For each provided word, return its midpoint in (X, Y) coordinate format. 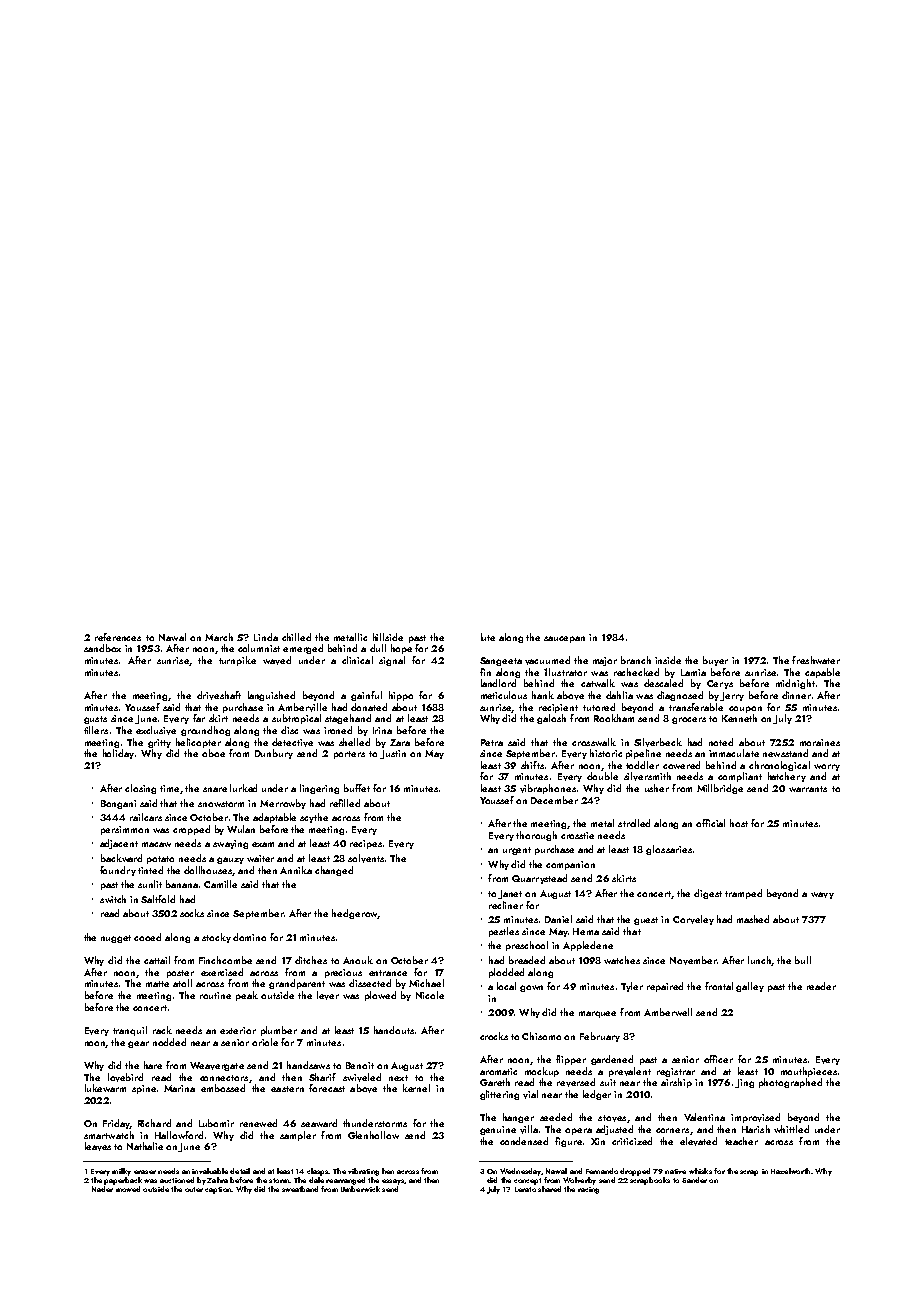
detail (240, 1171)
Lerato (525, 1189)
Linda (266, 637)
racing (588, 1190)
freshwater (816, 660)
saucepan (564, 639)
